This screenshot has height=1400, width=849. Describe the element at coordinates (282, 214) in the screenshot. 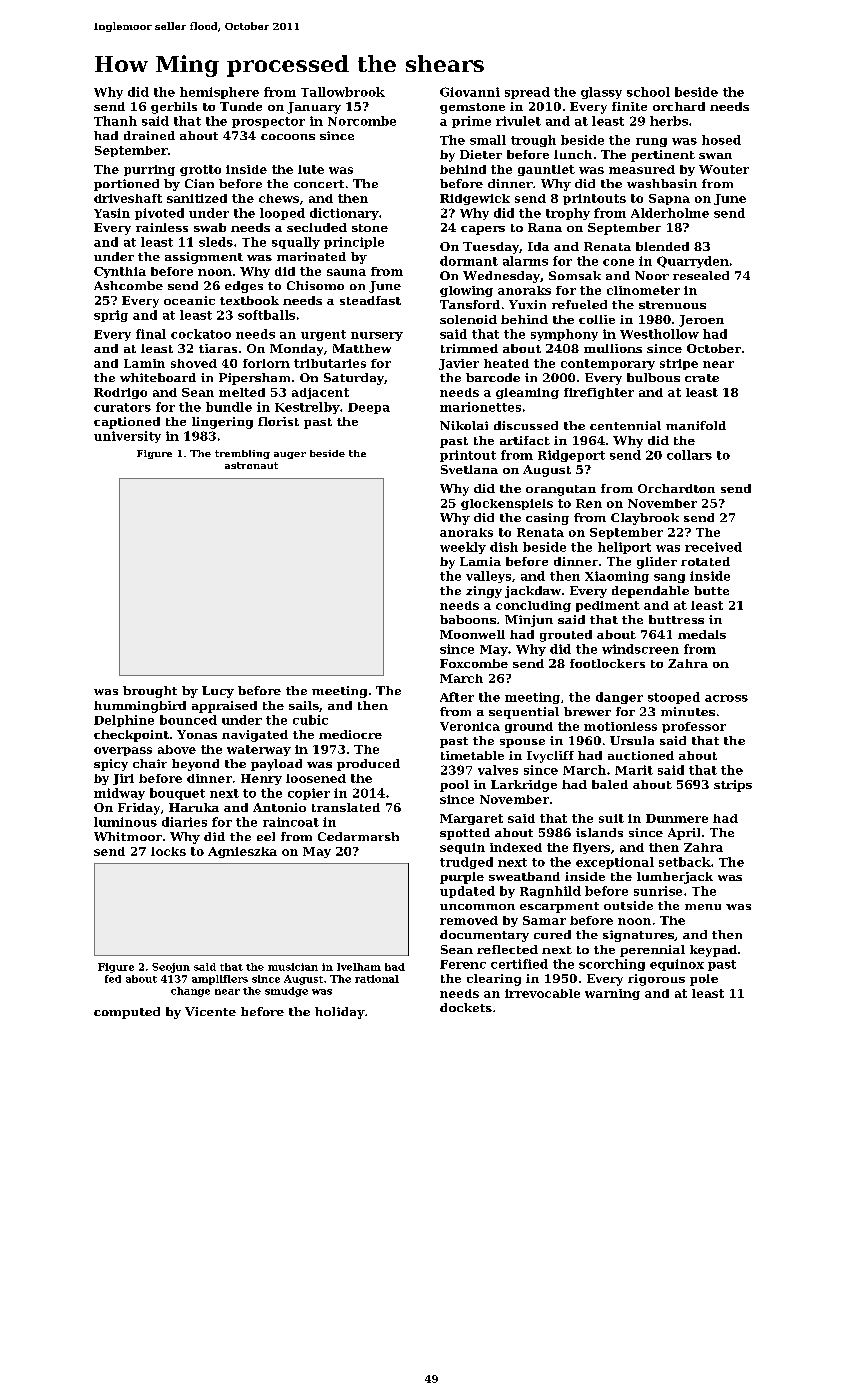

I see `looped` at that location.
